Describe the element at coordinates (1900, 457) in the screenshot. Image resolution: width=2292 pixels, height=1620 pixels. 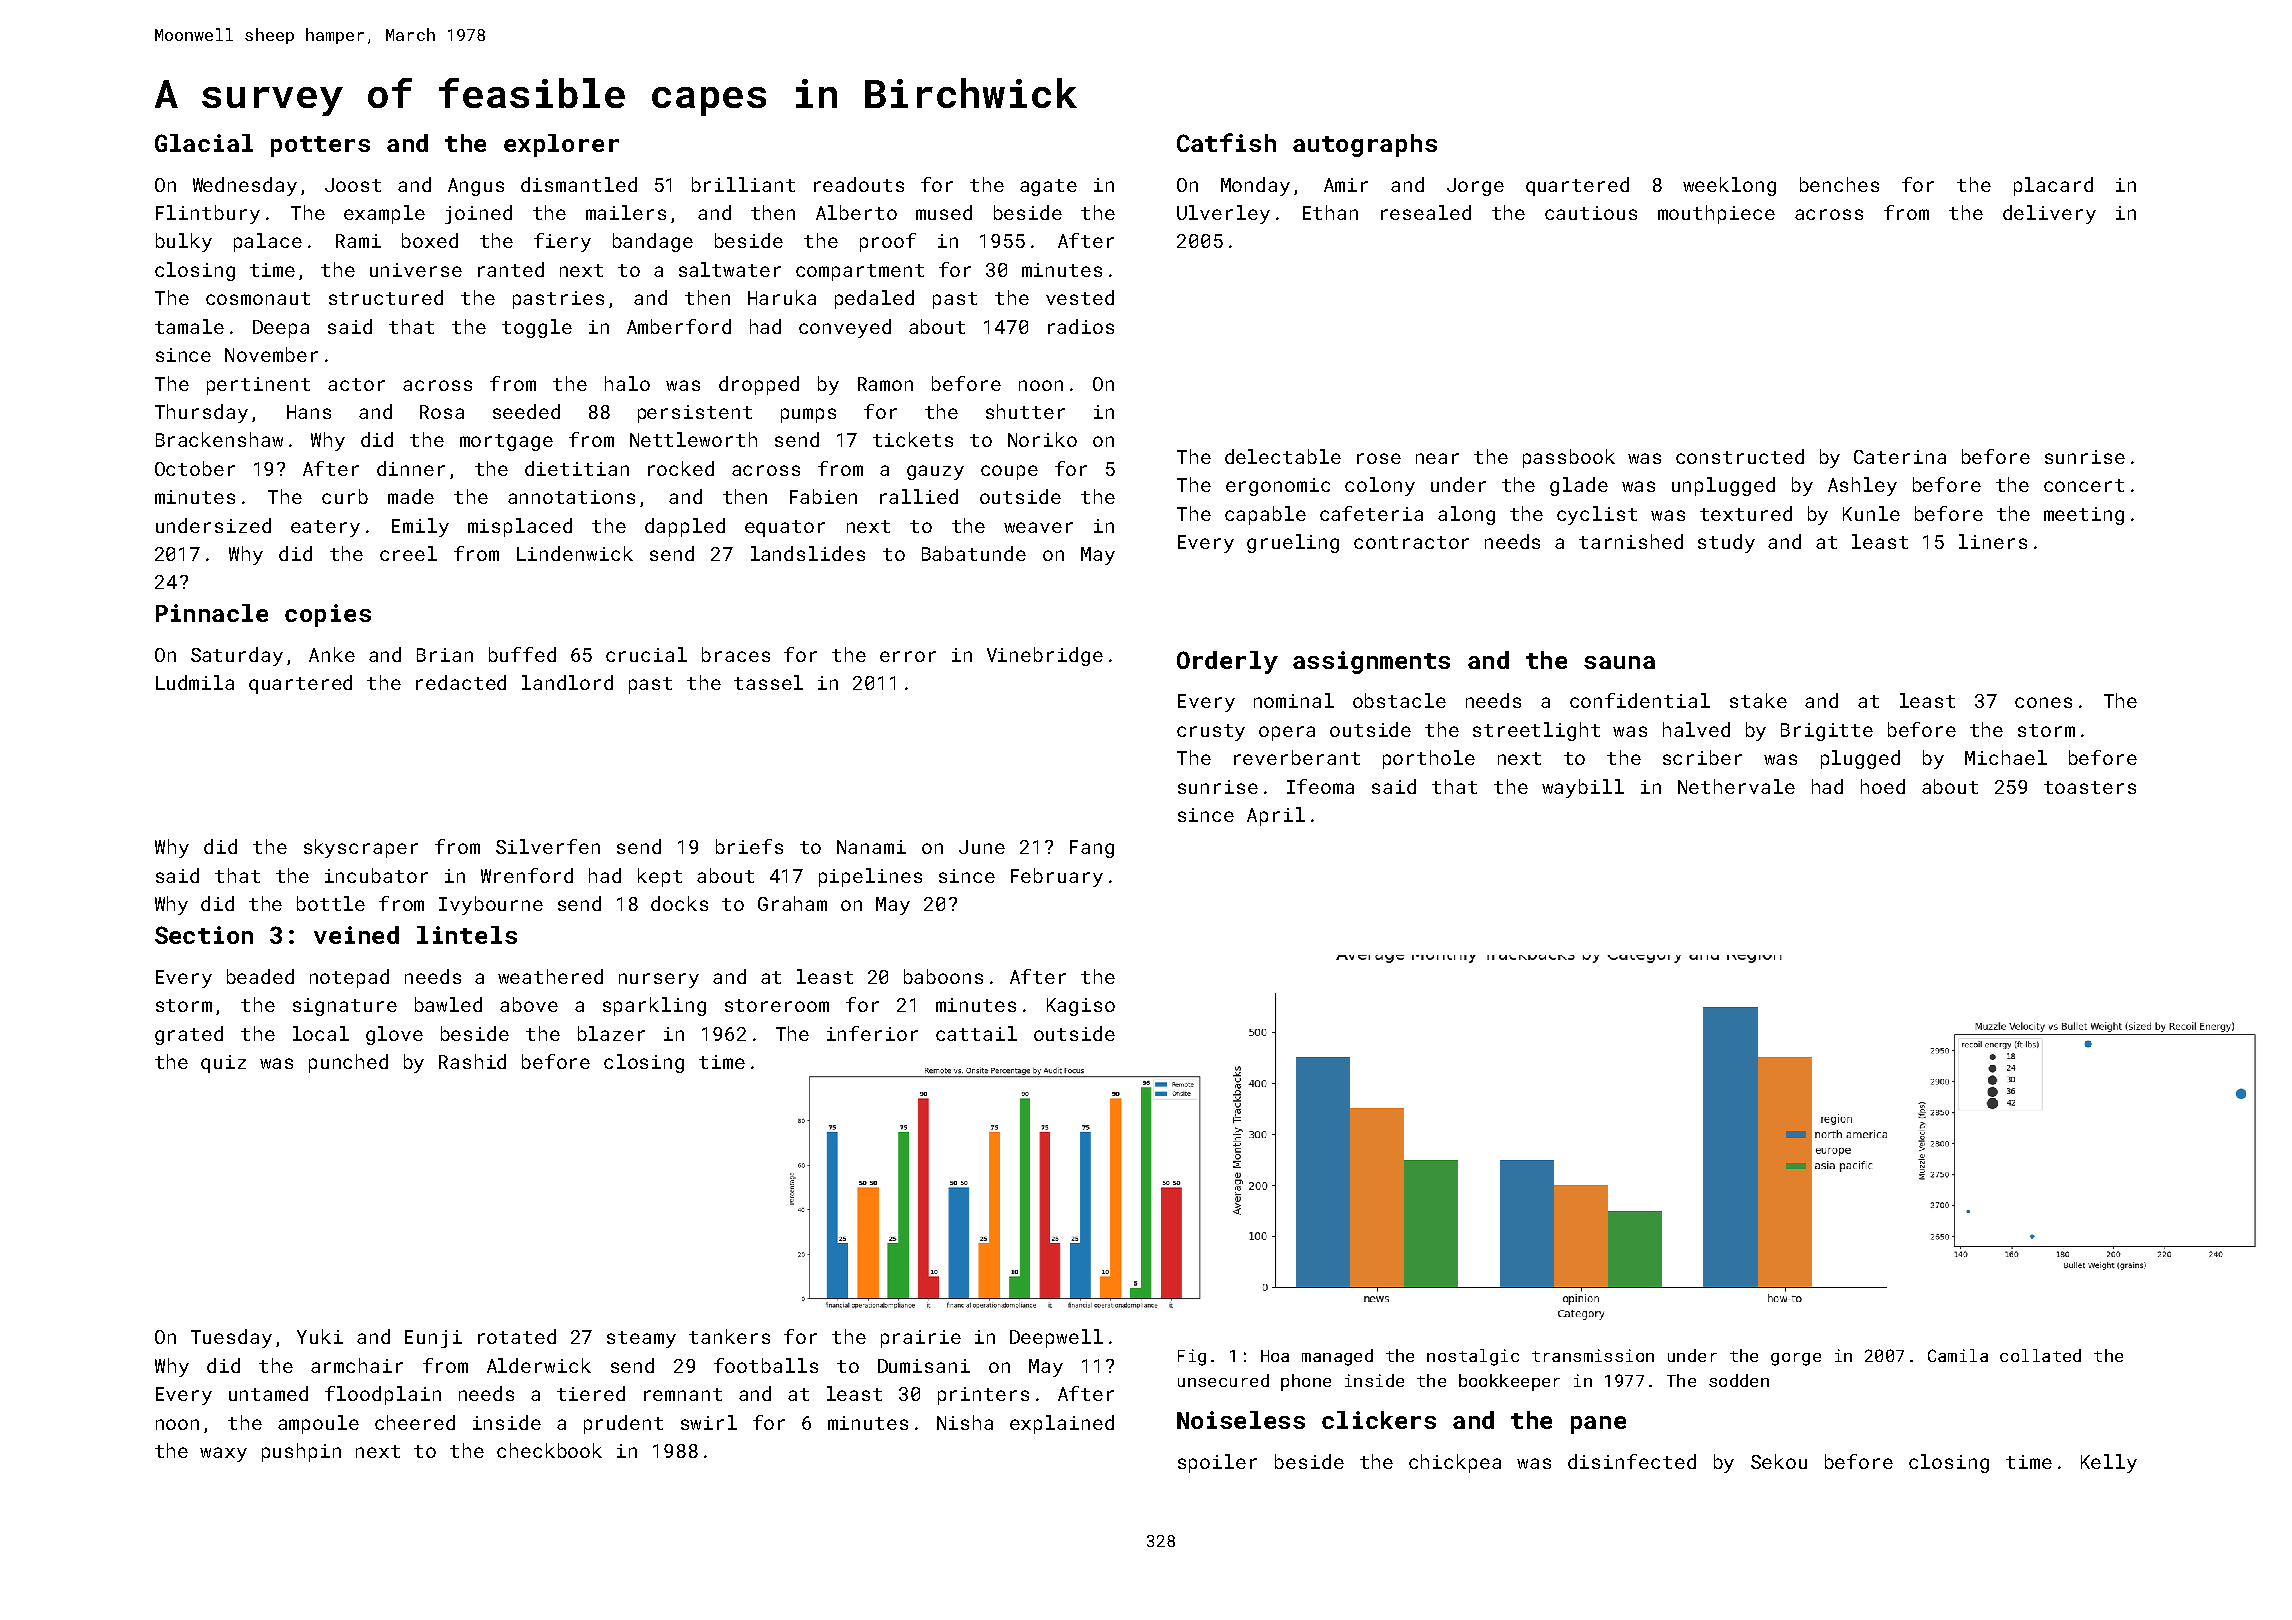
I see `Caterina` at that location.
